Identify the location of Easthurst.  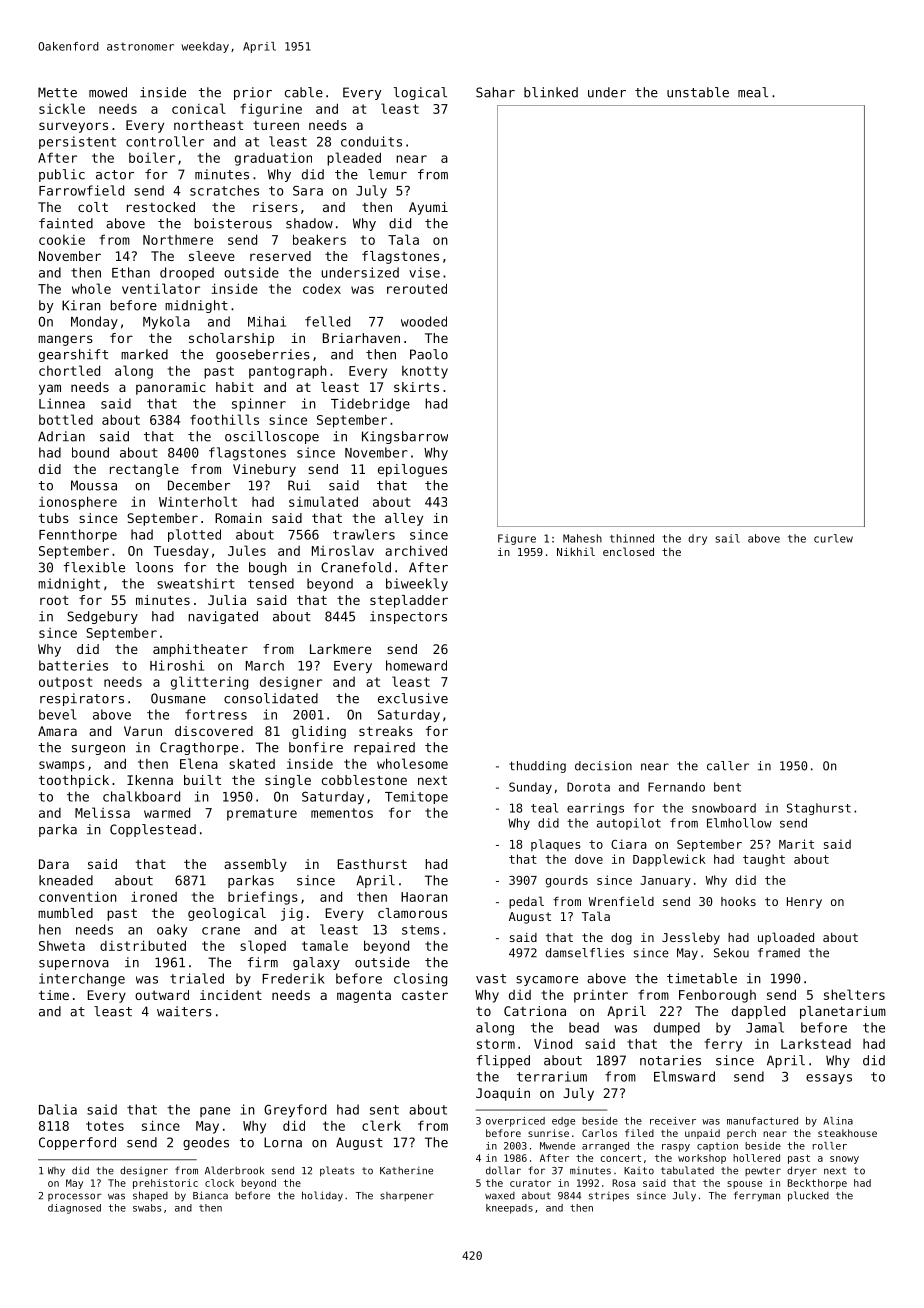
(372, 864).
